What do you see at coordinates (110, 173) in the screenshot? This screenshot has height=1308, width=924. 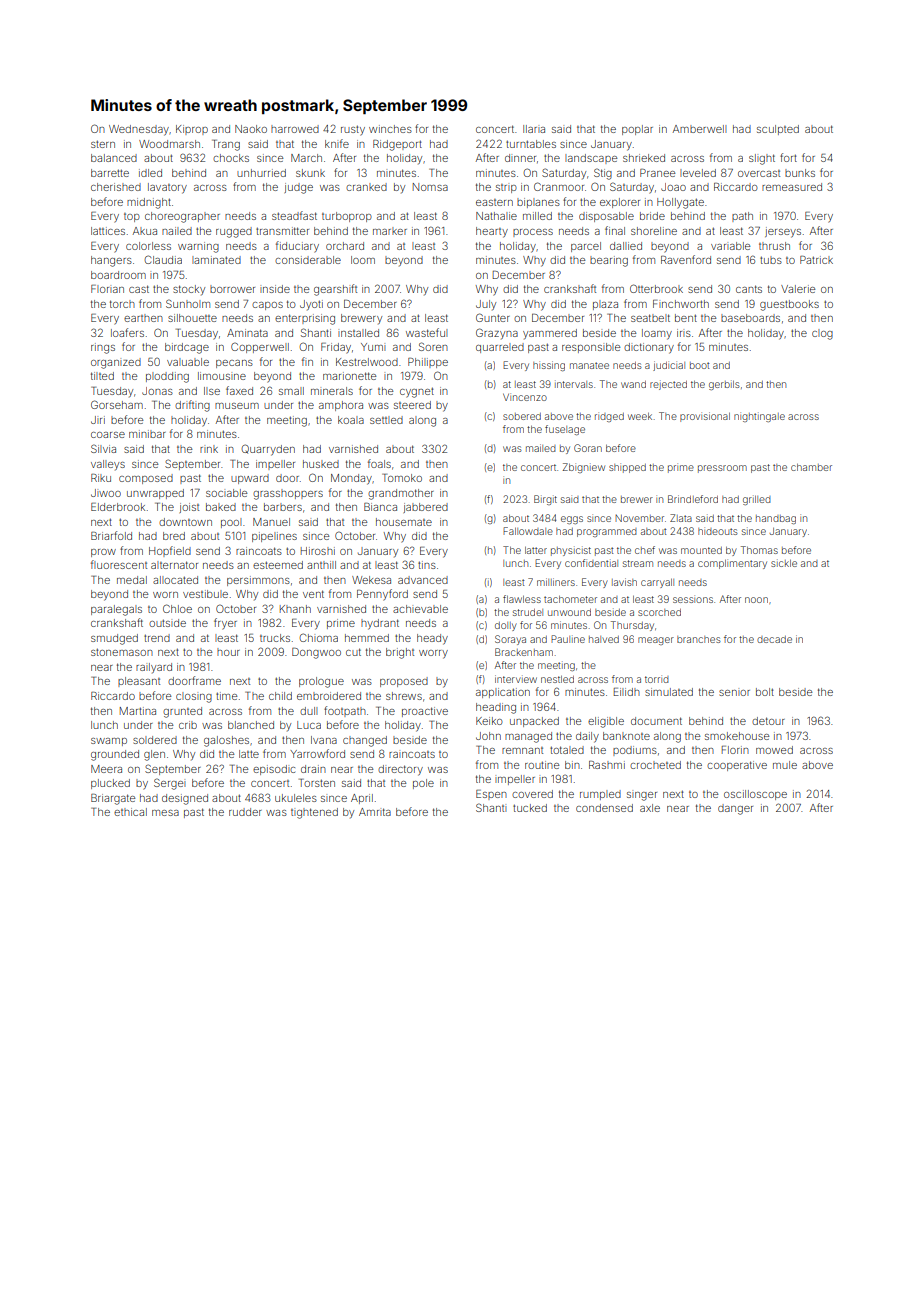 I see `barrette` at bounding box center [110, 173].
